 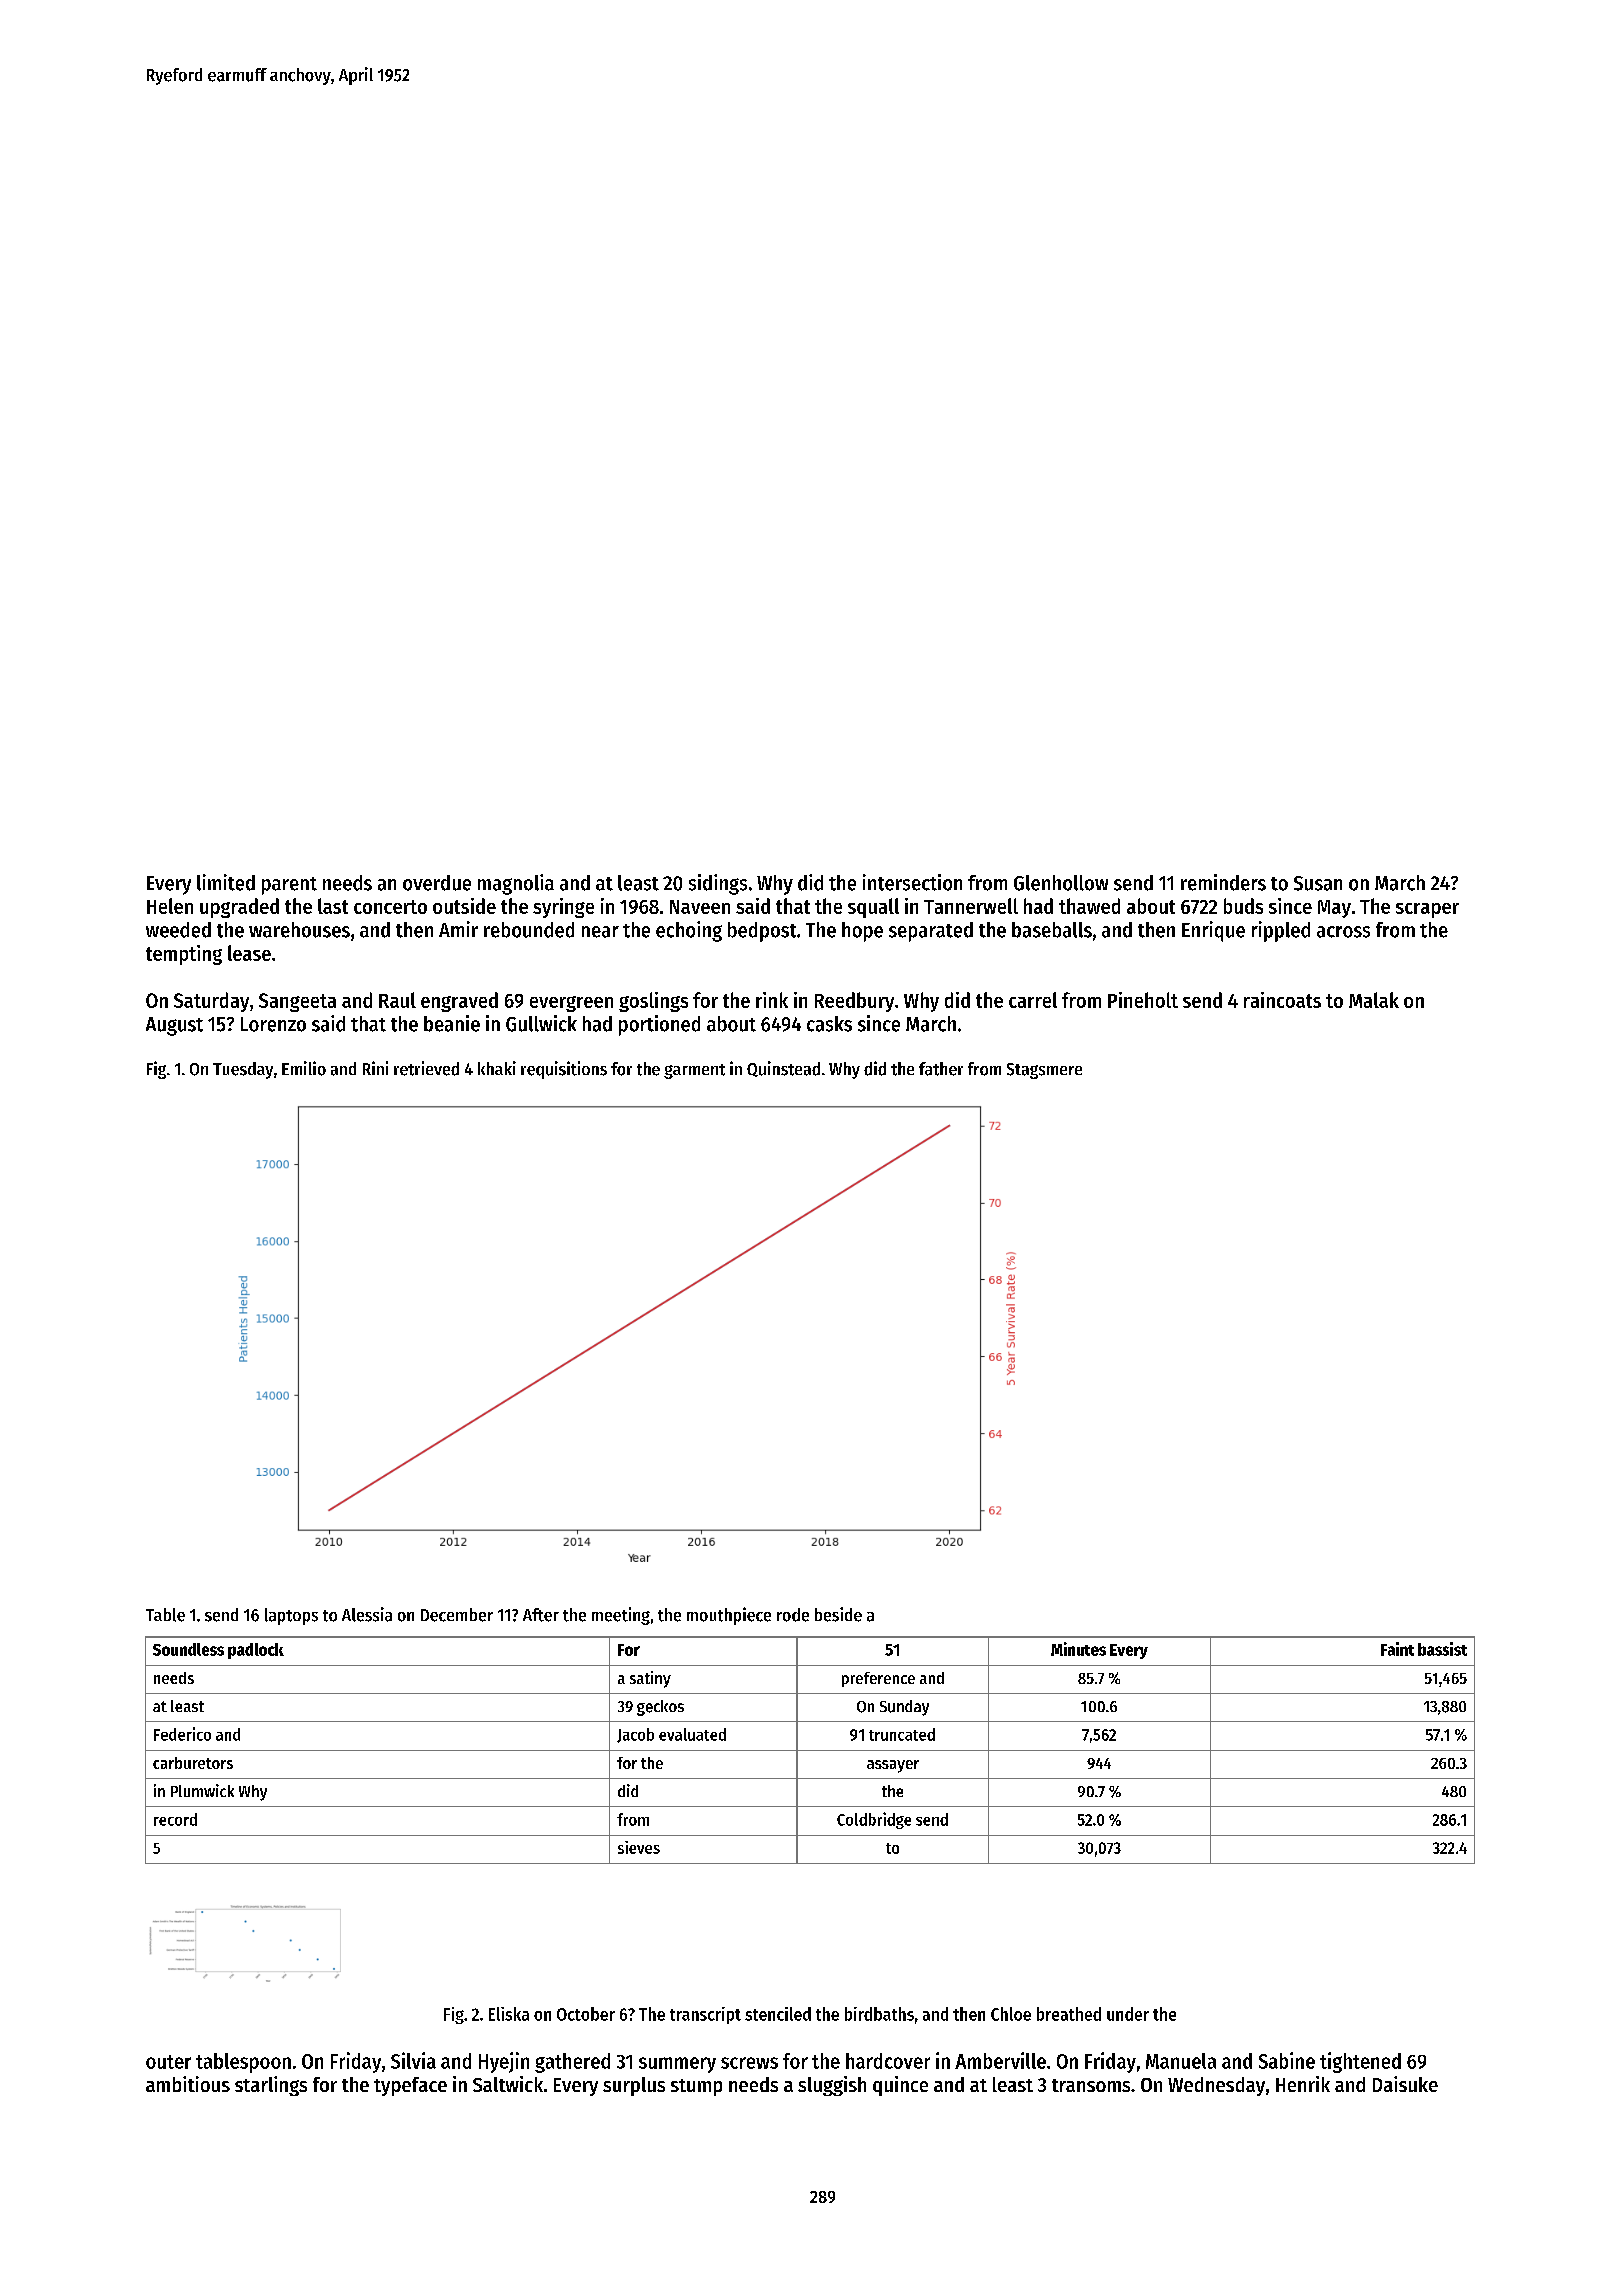 What do you see at coordinates (783, 1069) in the page?
I see `Quinstead` at bounding box center [783, 1069].
